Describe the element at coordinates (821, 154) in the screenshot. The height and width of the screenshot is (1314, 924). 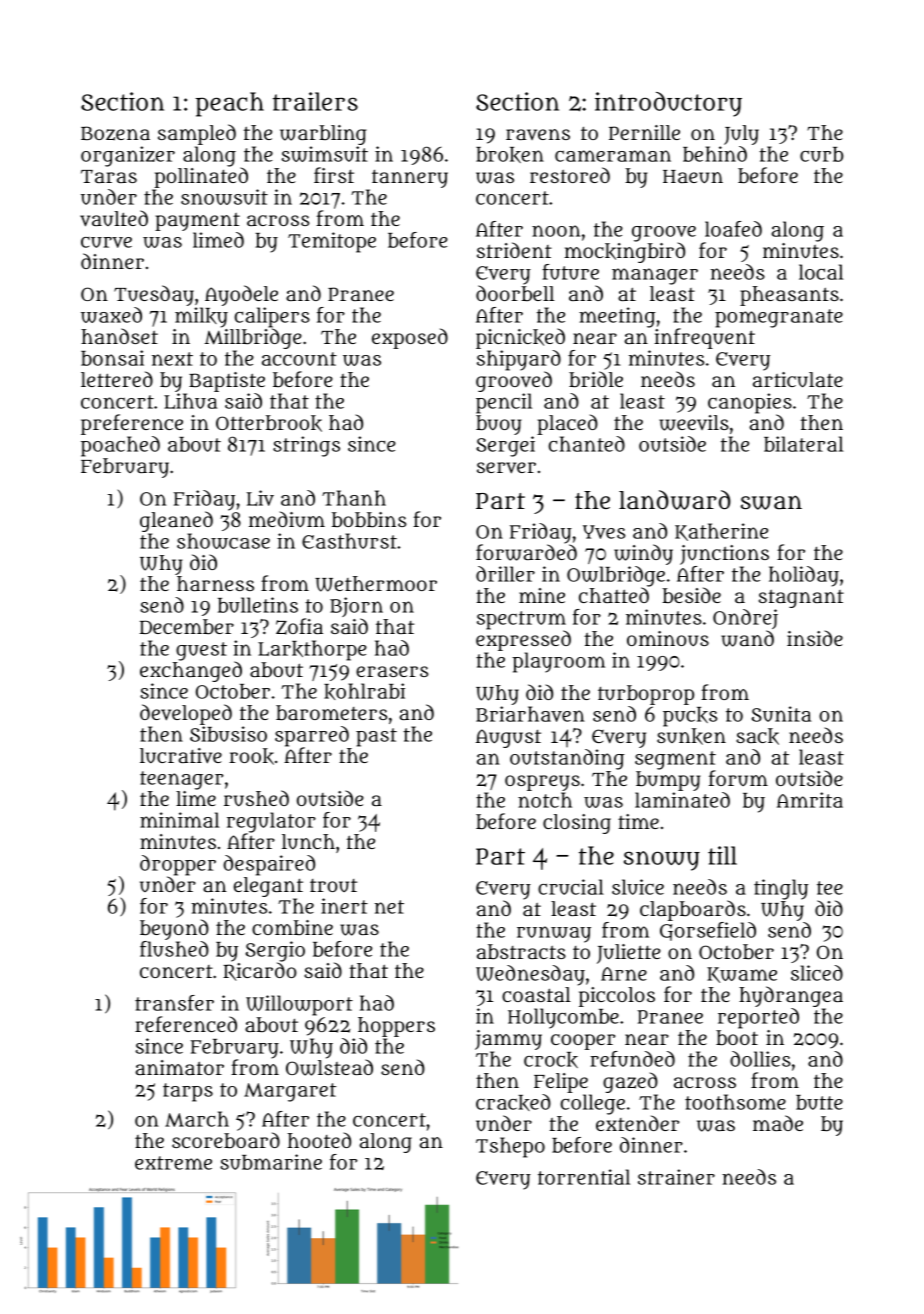
I see `curb` at that location.
